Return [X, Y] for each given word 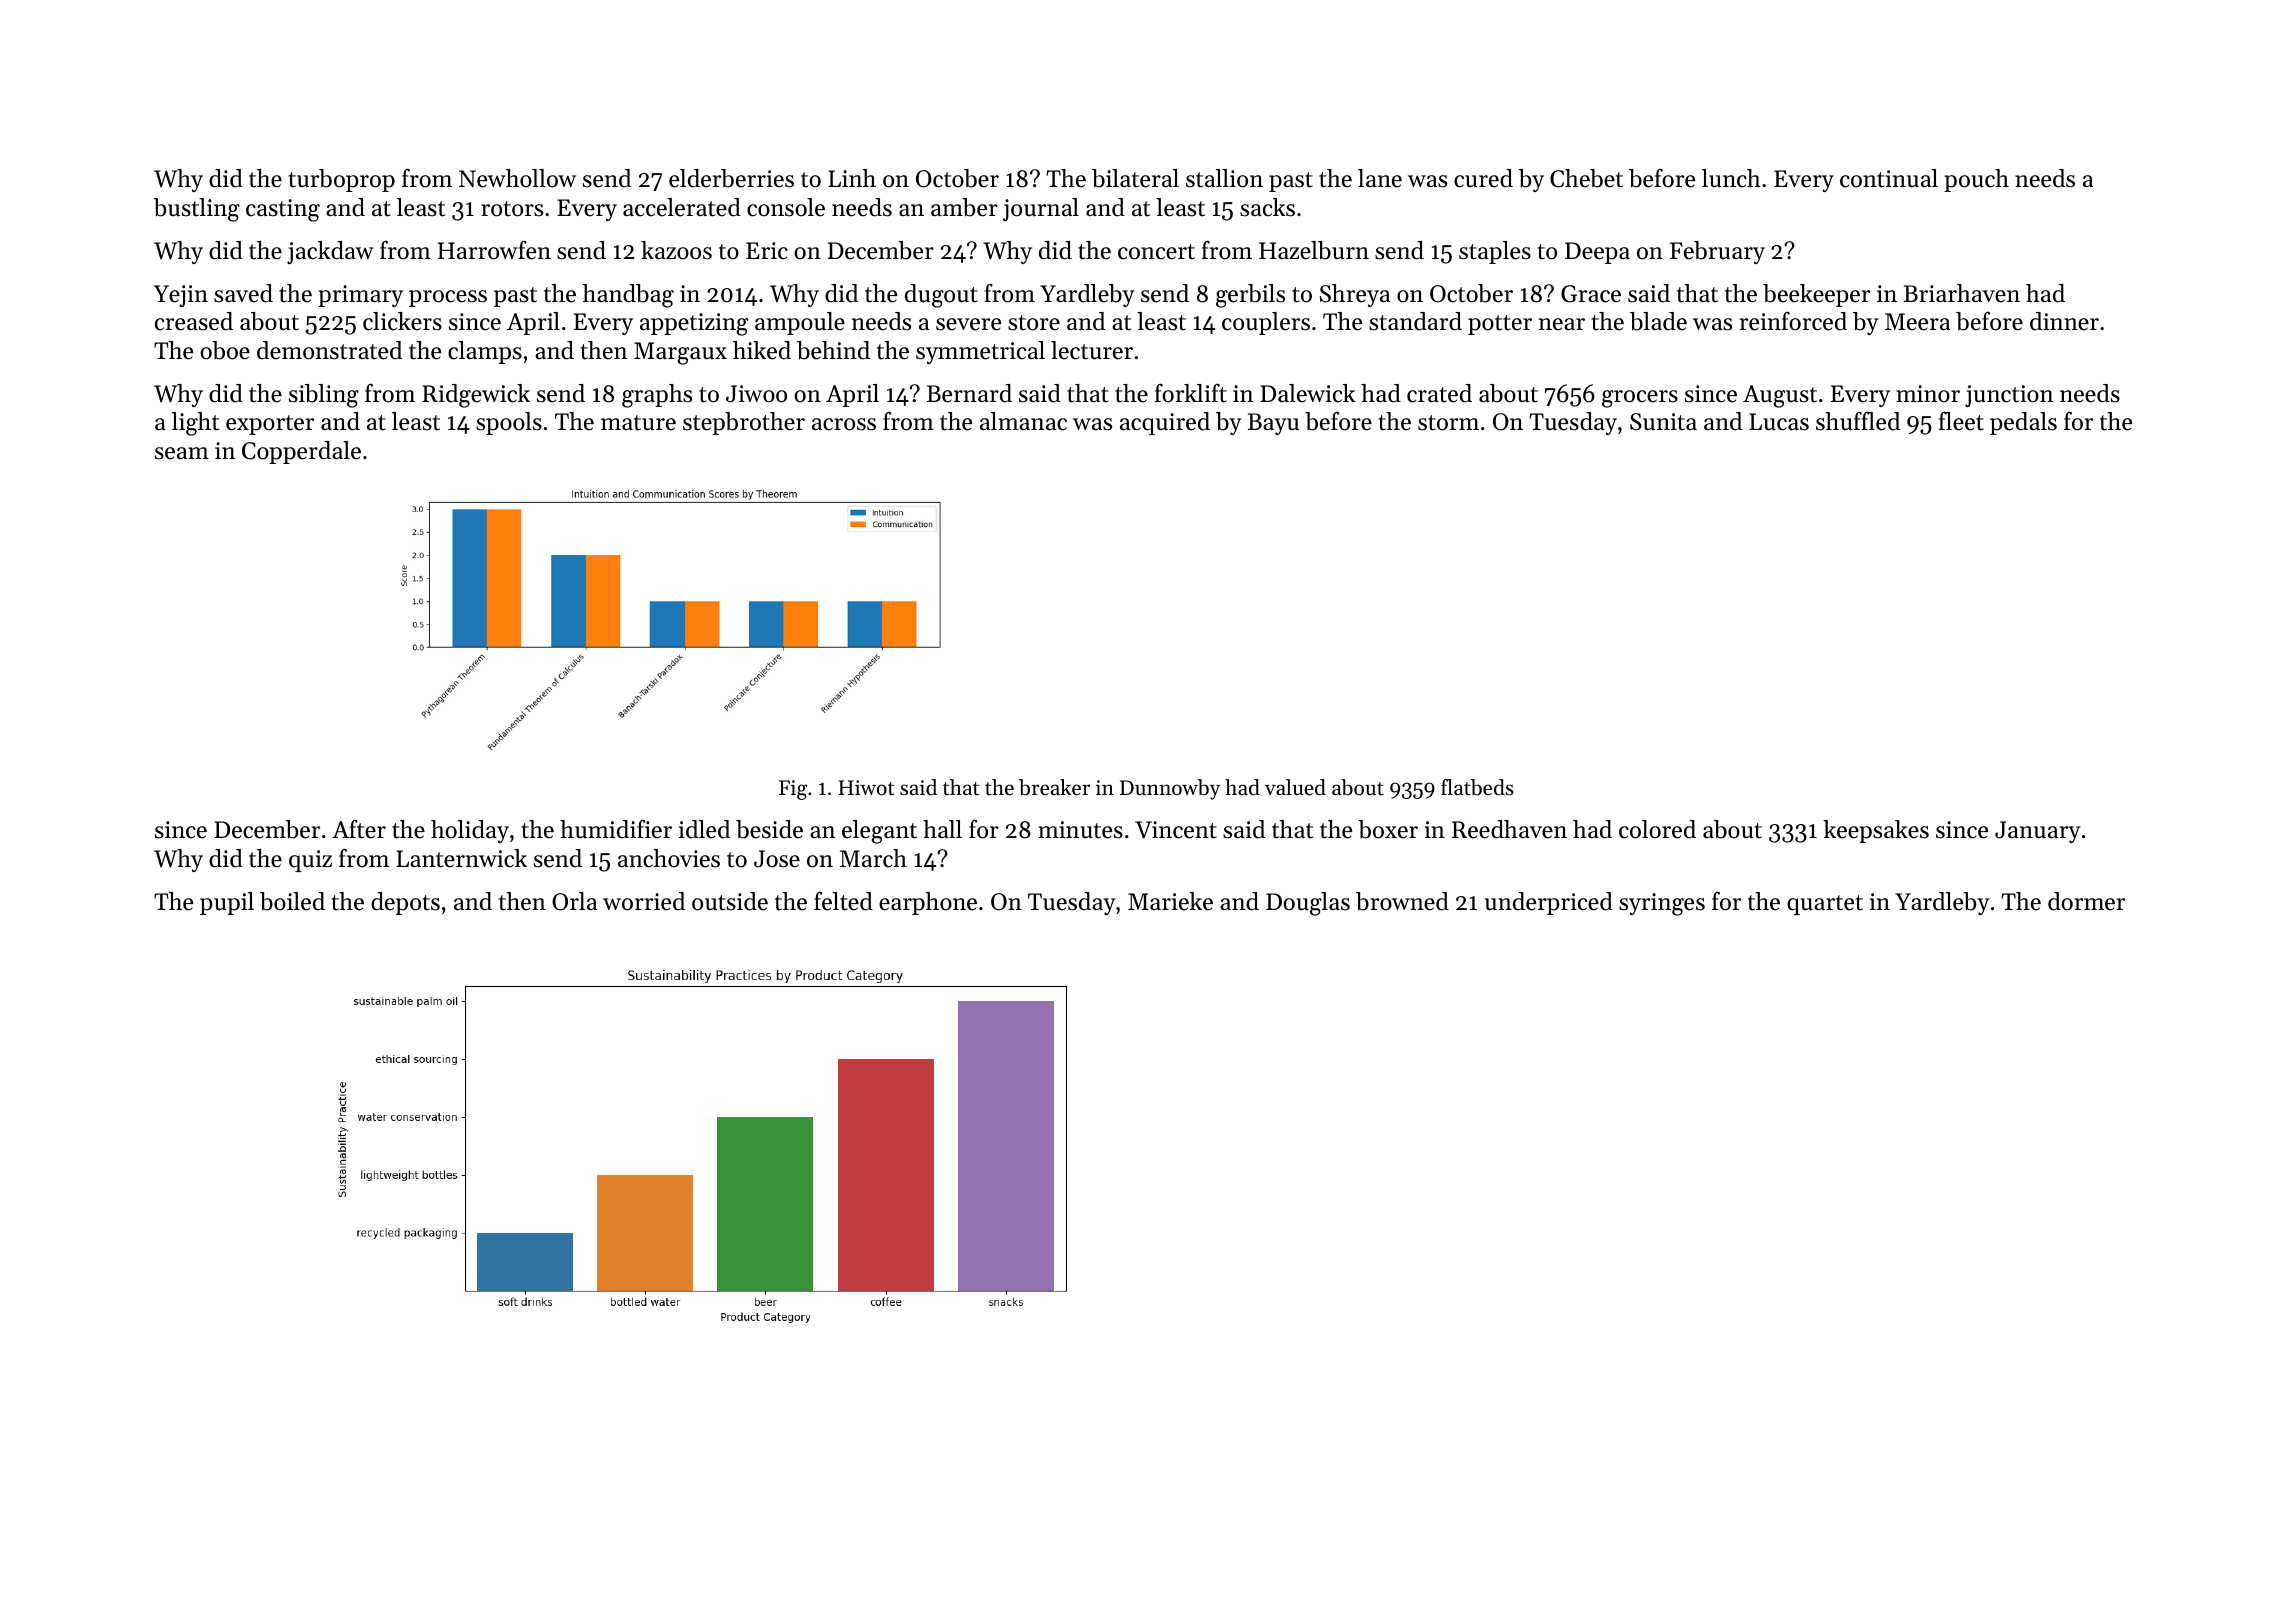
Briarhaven [1962, 293]
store [1034, 323]
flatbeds [1477, 787]
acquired [1165, 423]
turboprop [341, 180]
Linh [852, 178]
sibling [324, 396]
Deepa [1597, 253]
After [359, 829]
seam [182, 453]
